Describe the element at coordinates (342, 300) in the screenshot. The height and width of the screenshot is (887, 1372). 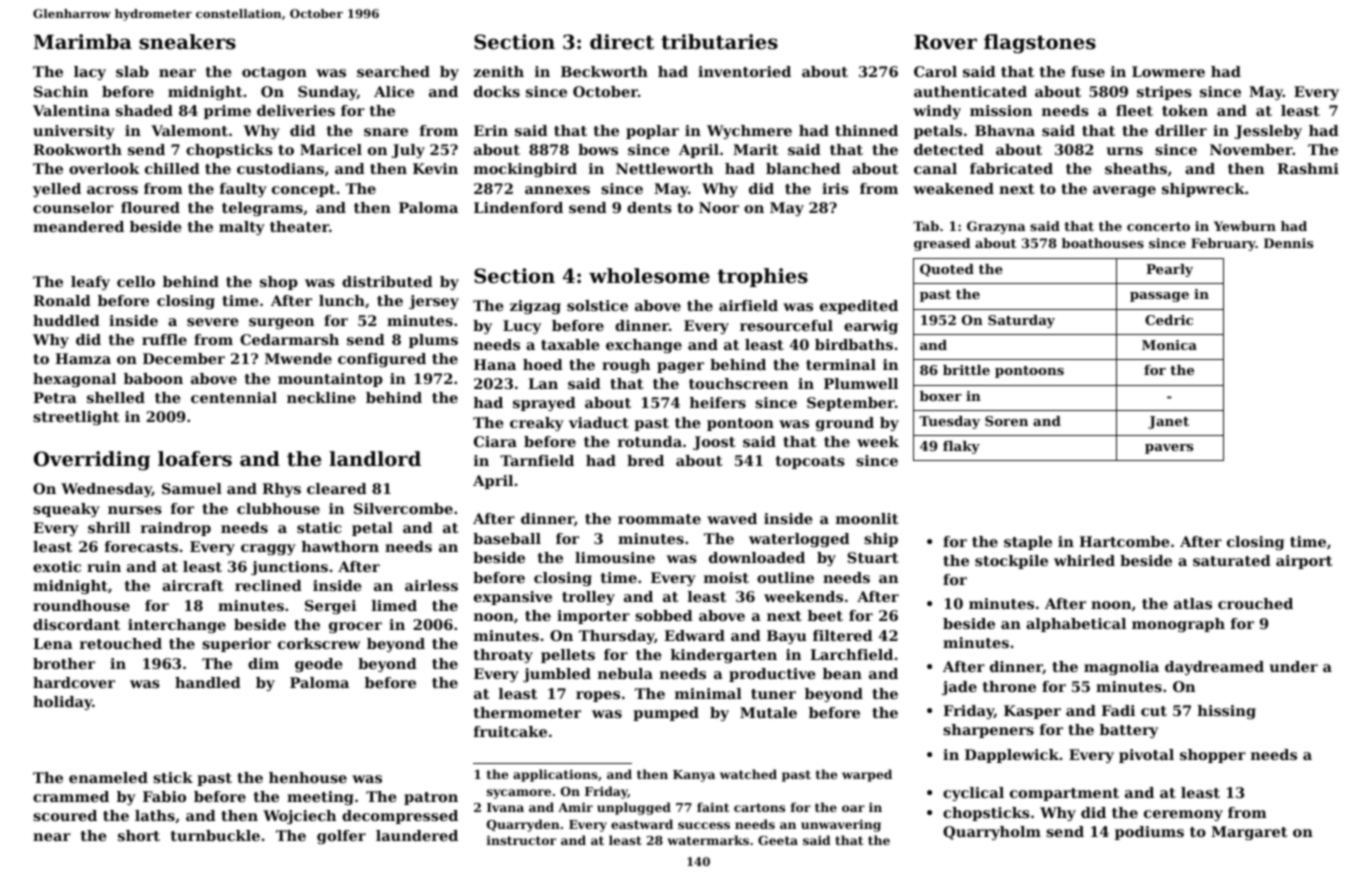
I see `lunch` at that location.
